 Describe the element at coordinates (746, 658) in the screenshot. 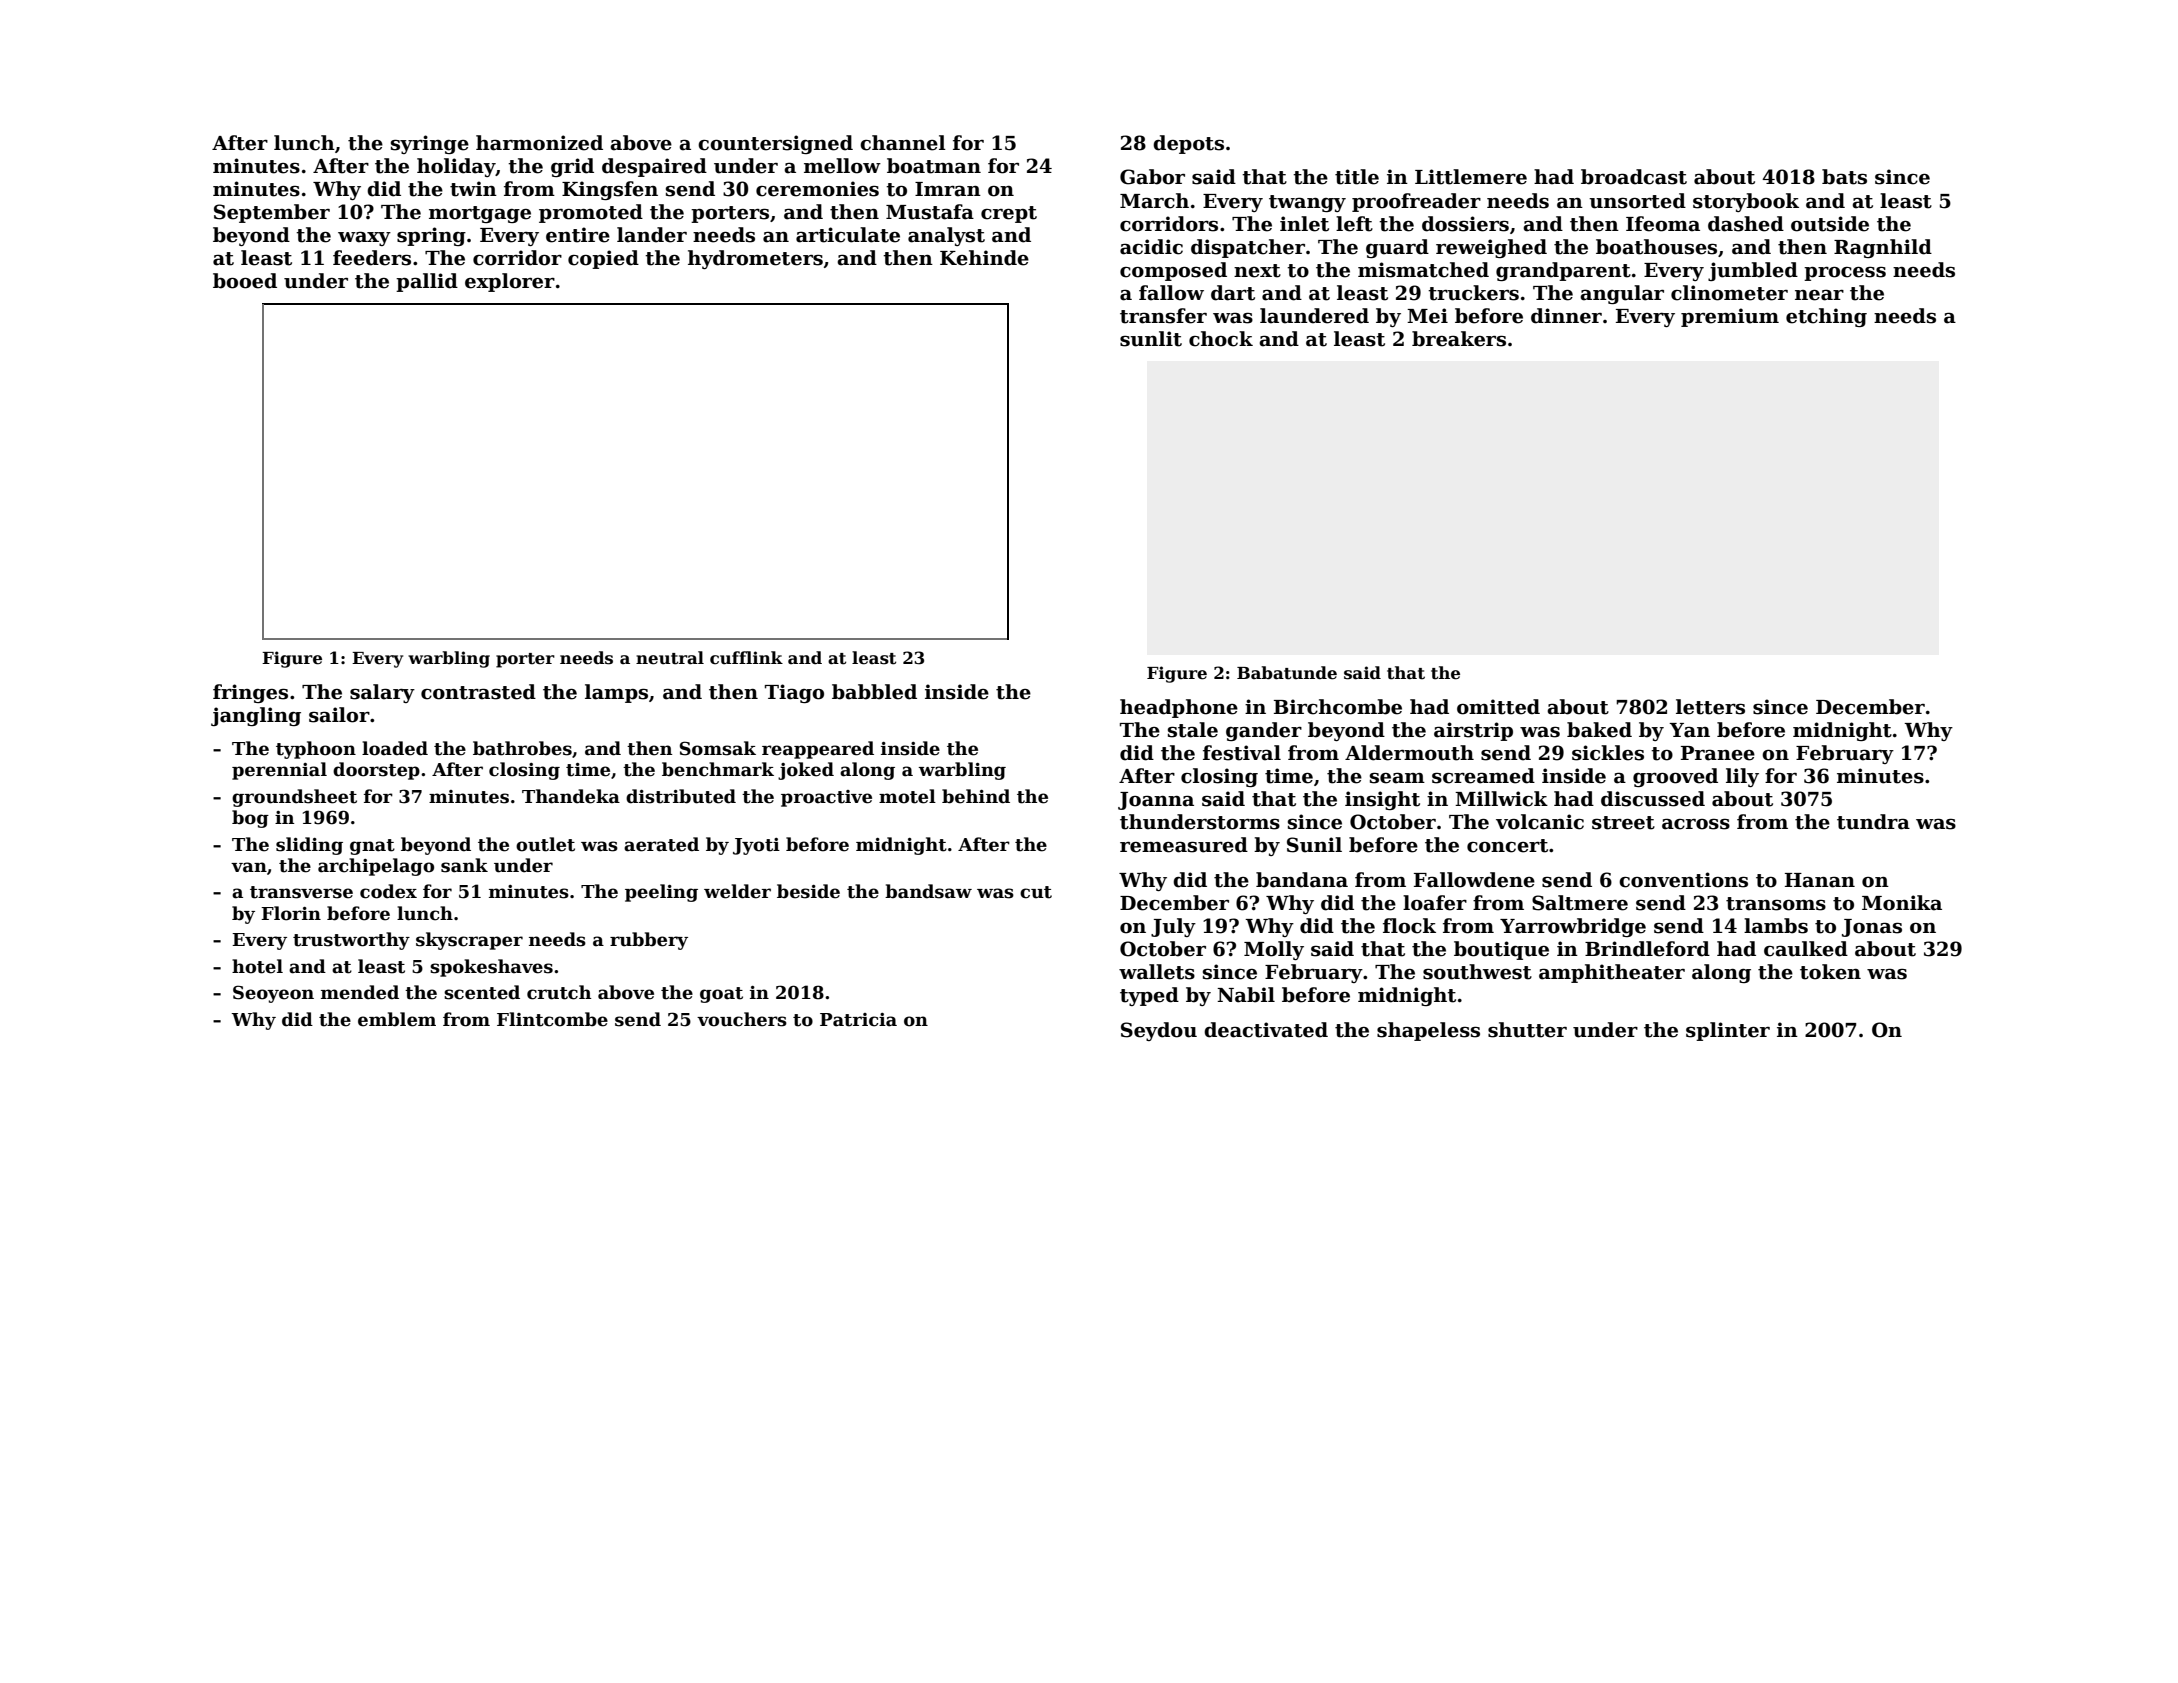

I see `cufflink` at that location.
